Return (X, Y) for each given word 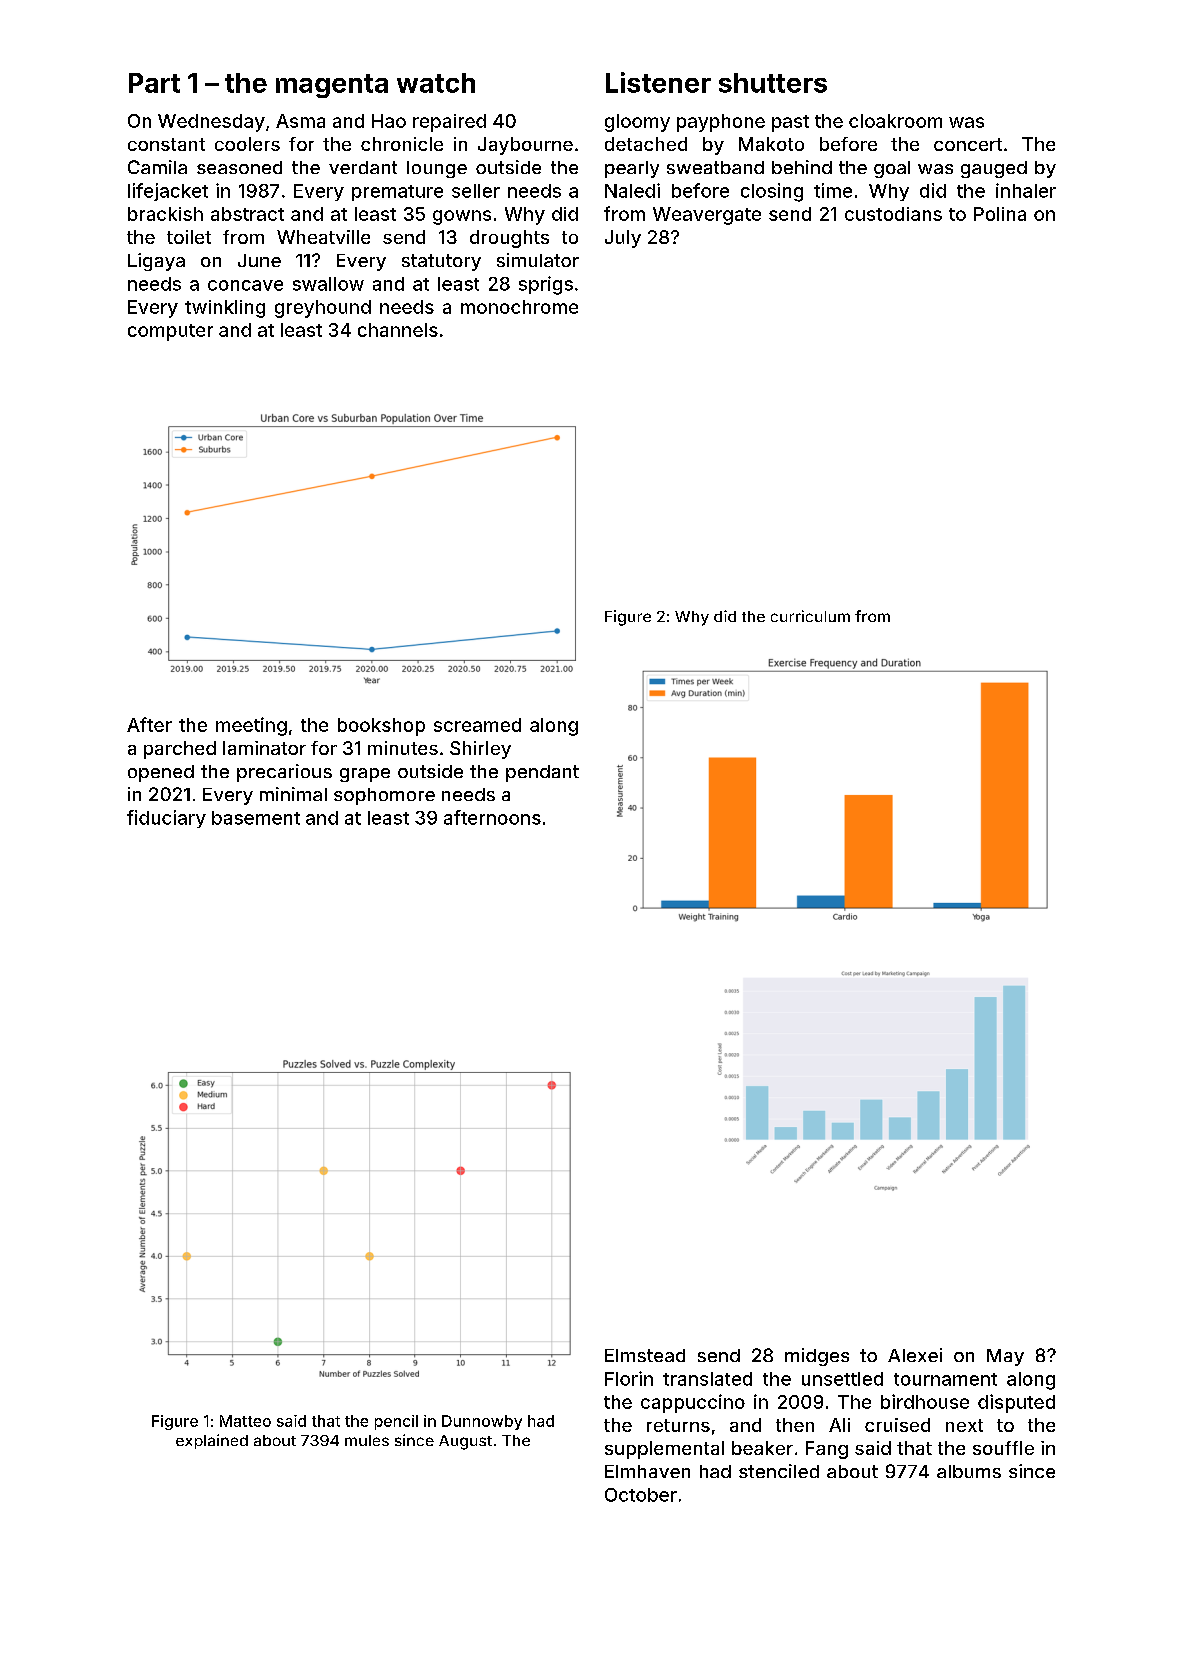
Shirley (480, 750)
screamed (477, 725)
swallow (328, 284)
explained (212, 1441)
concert (968, 144)
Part (154, 83)
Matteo (245, 1421)
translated (707, 1379)
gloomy (637, 123)
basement (256, 818)
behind (802, 167)
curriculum (810, 616)
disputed (1016, 1403)
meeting (251, 726)
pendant (542, 773)
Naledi (632, 190)
